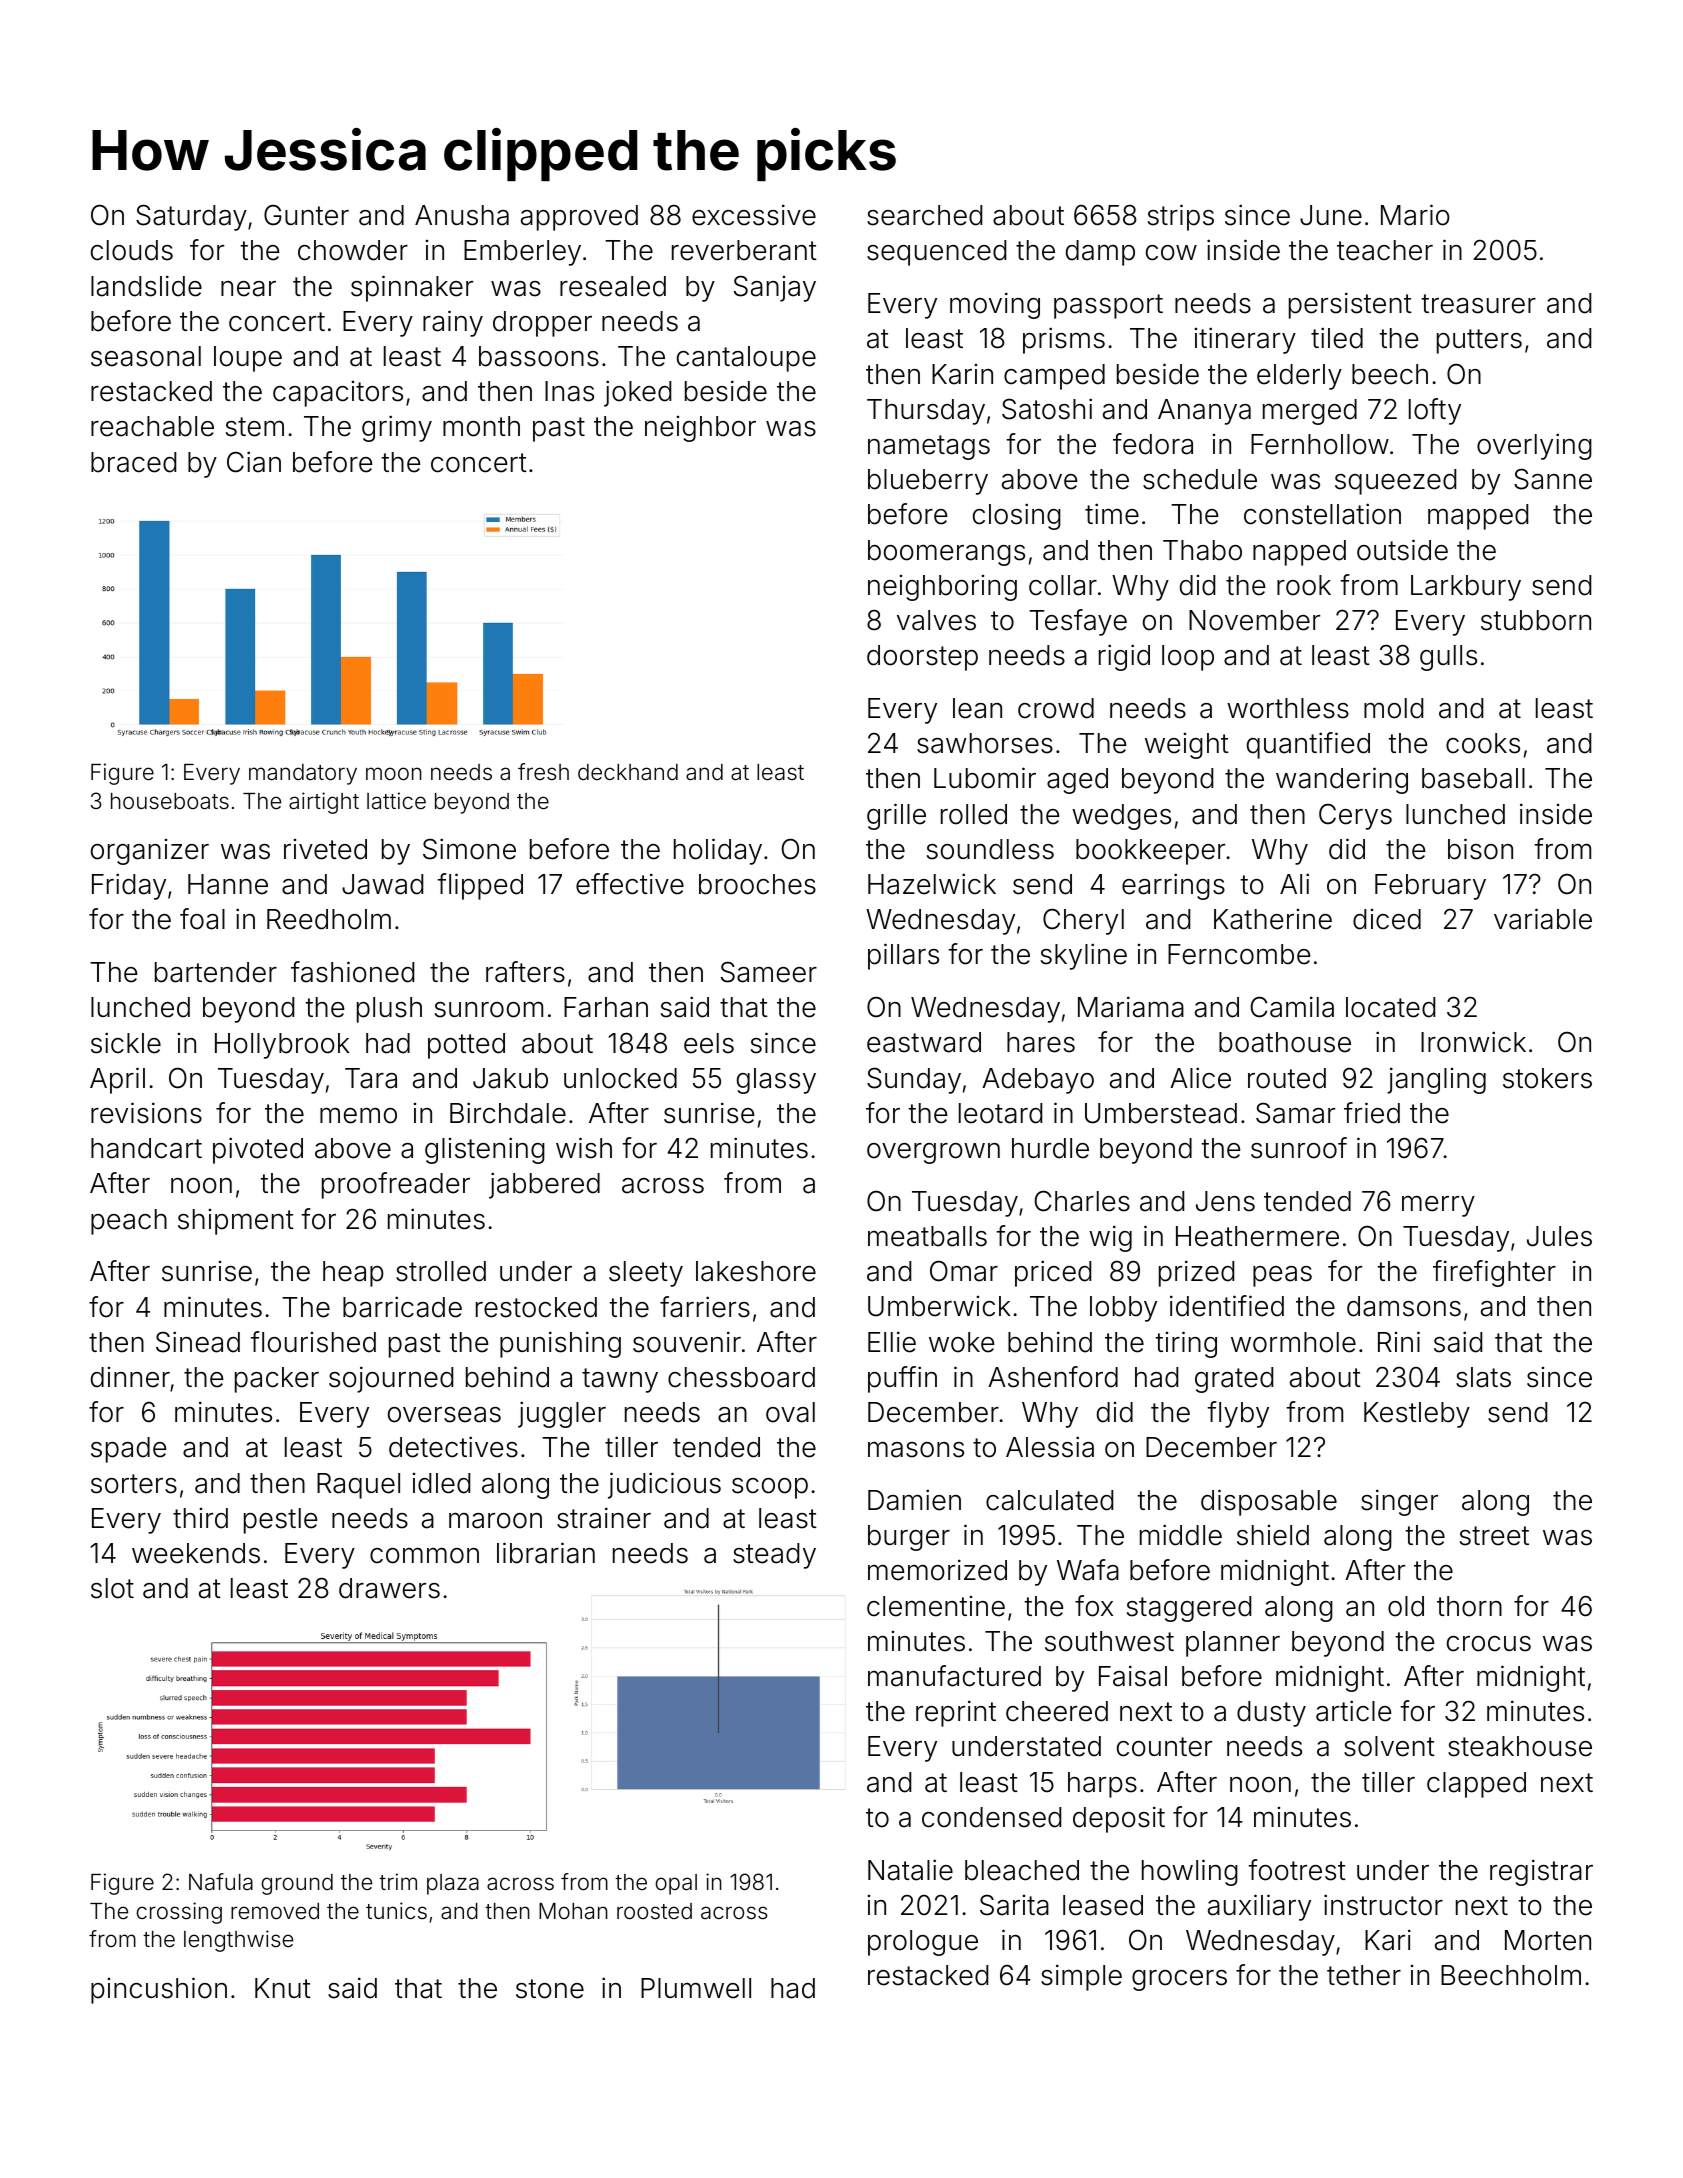 The height and width of the screenshot is (2178, 1683). I want to click on leotard, so click(1000, 1113).
